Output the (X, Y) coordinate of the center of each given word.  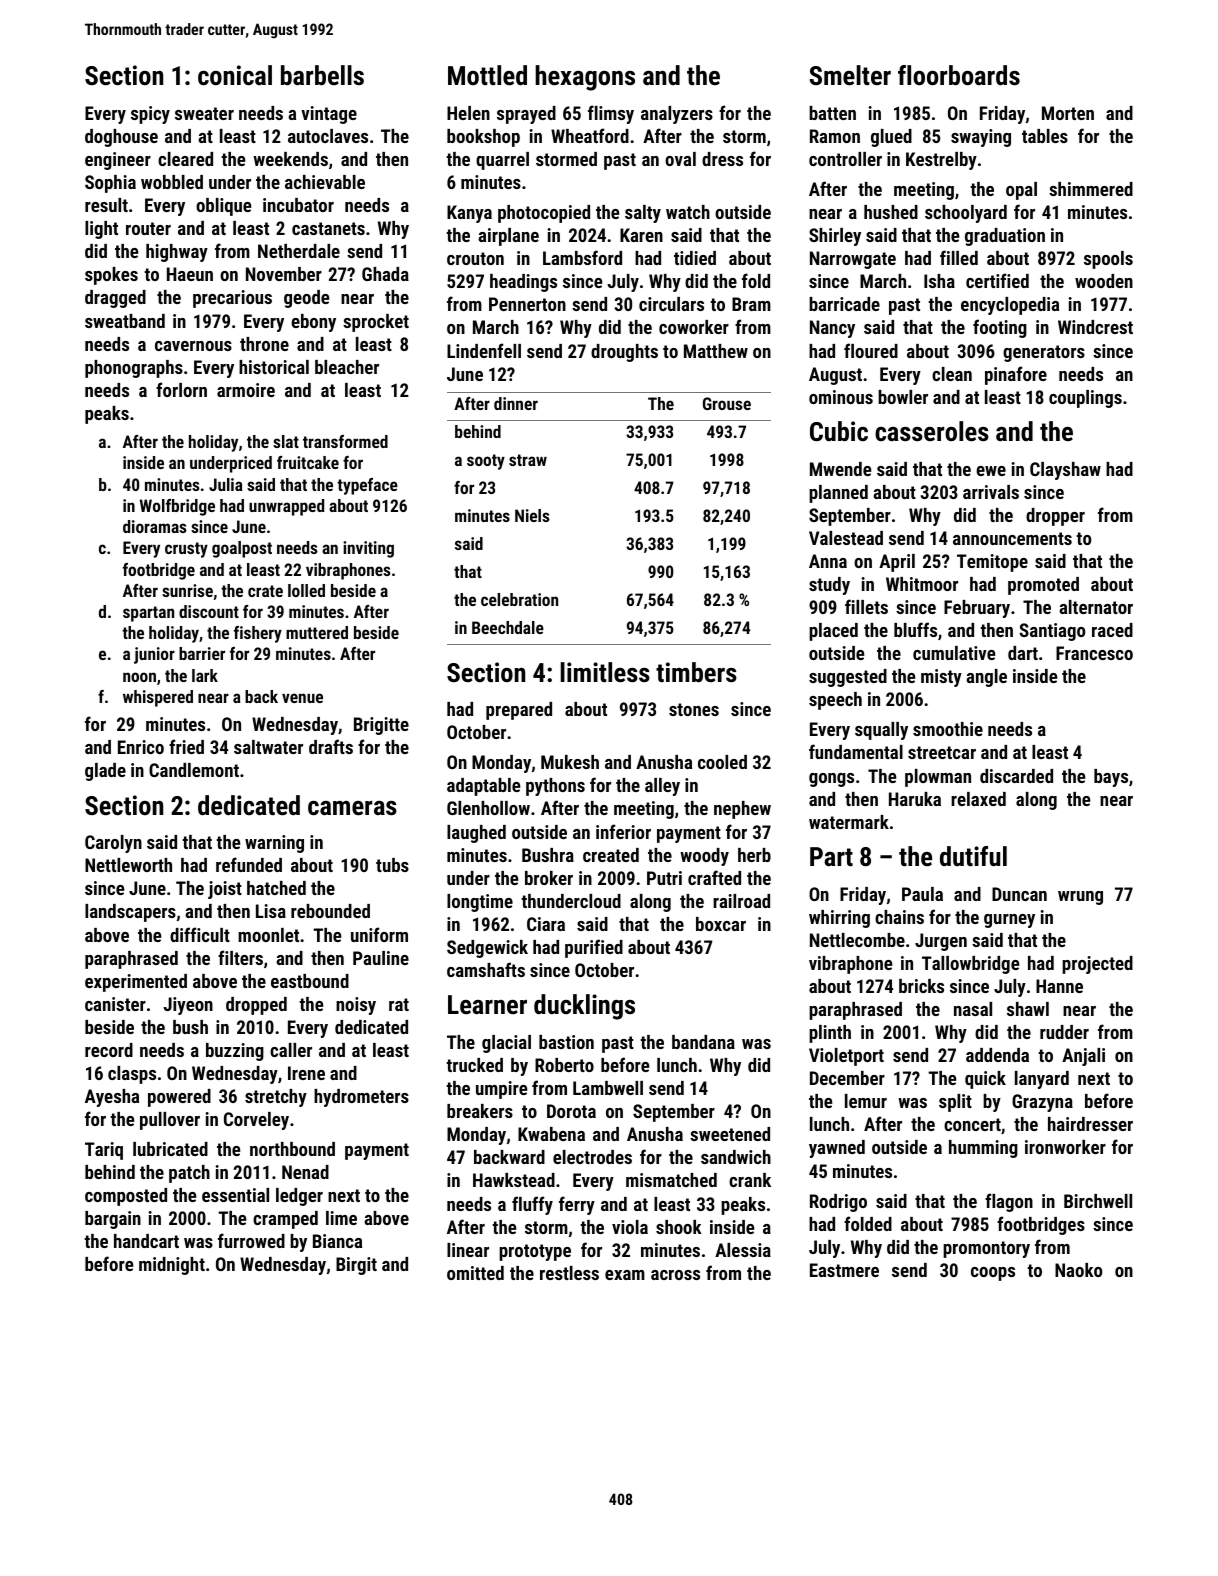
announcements (1012, 538)
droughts (624, 353)
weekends (290, 159)
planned (838, 494)
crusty (186, 550)
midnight (172, 1266)
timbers (696, 672)
